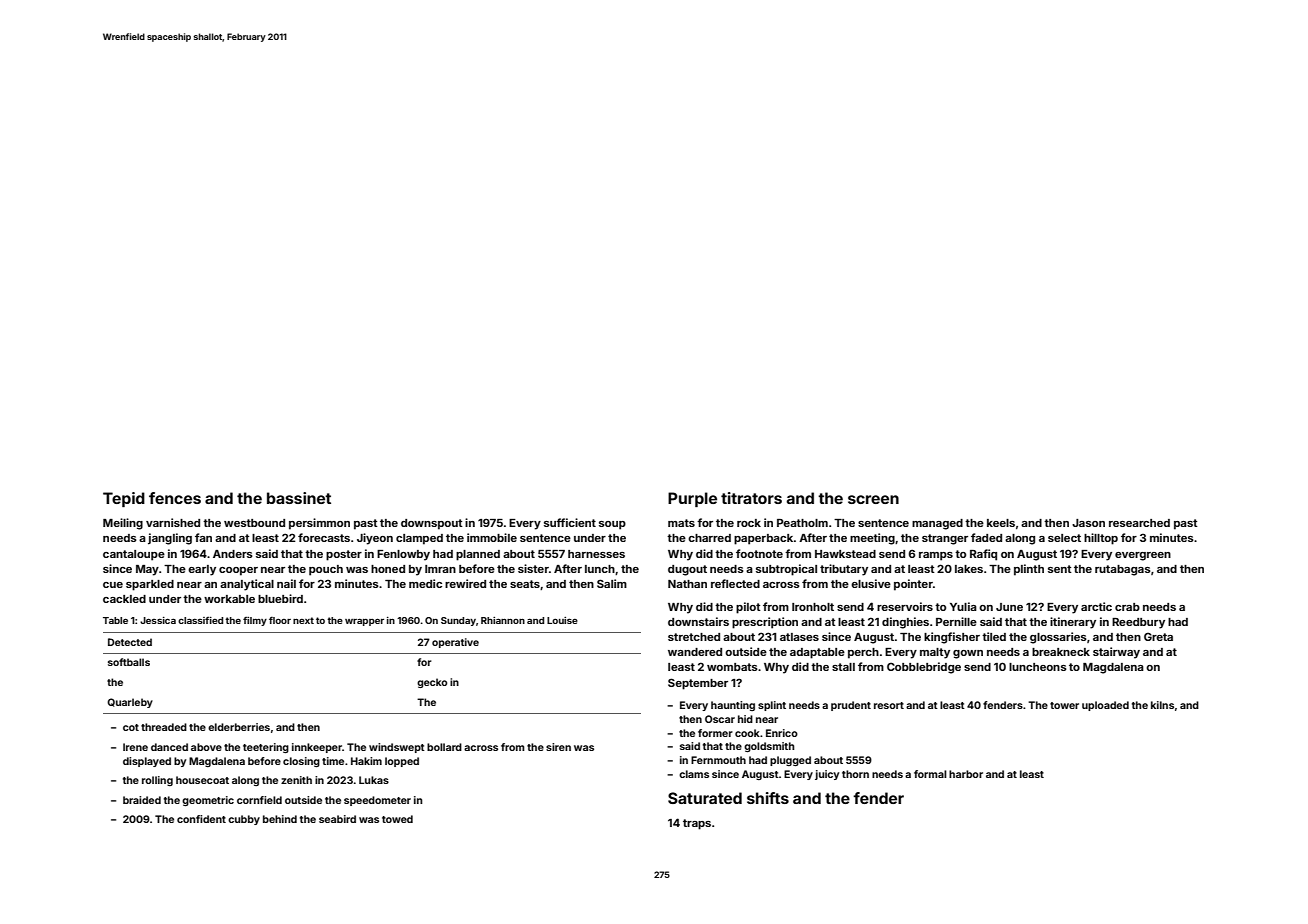  Describe the element at coordinates (425, 583) in the document. I see `medic` at that location.
